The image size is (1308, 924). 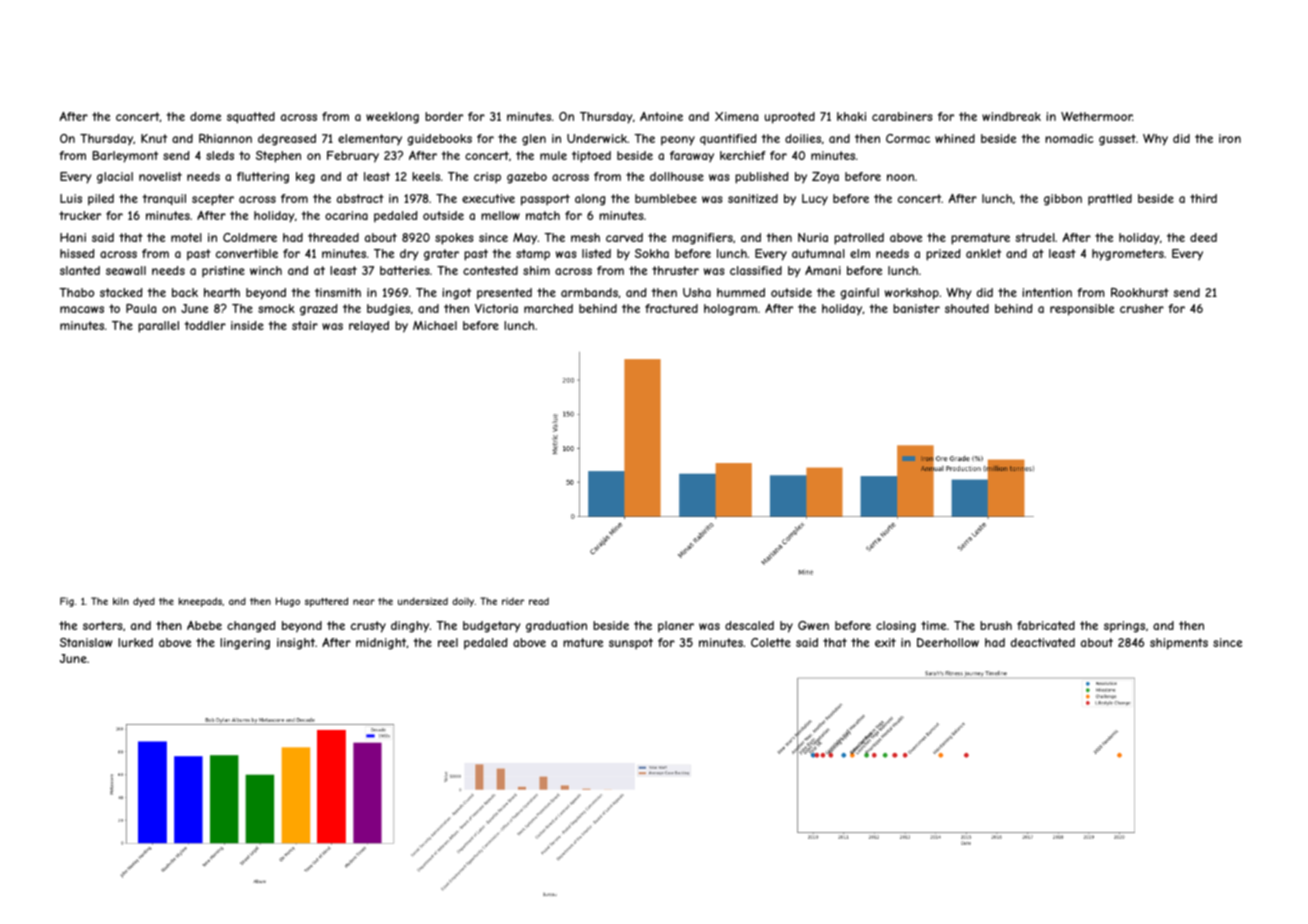 What do you see at coordinates (513, 601) in the document?
I see `rider` at bounding box center [513, 601].
